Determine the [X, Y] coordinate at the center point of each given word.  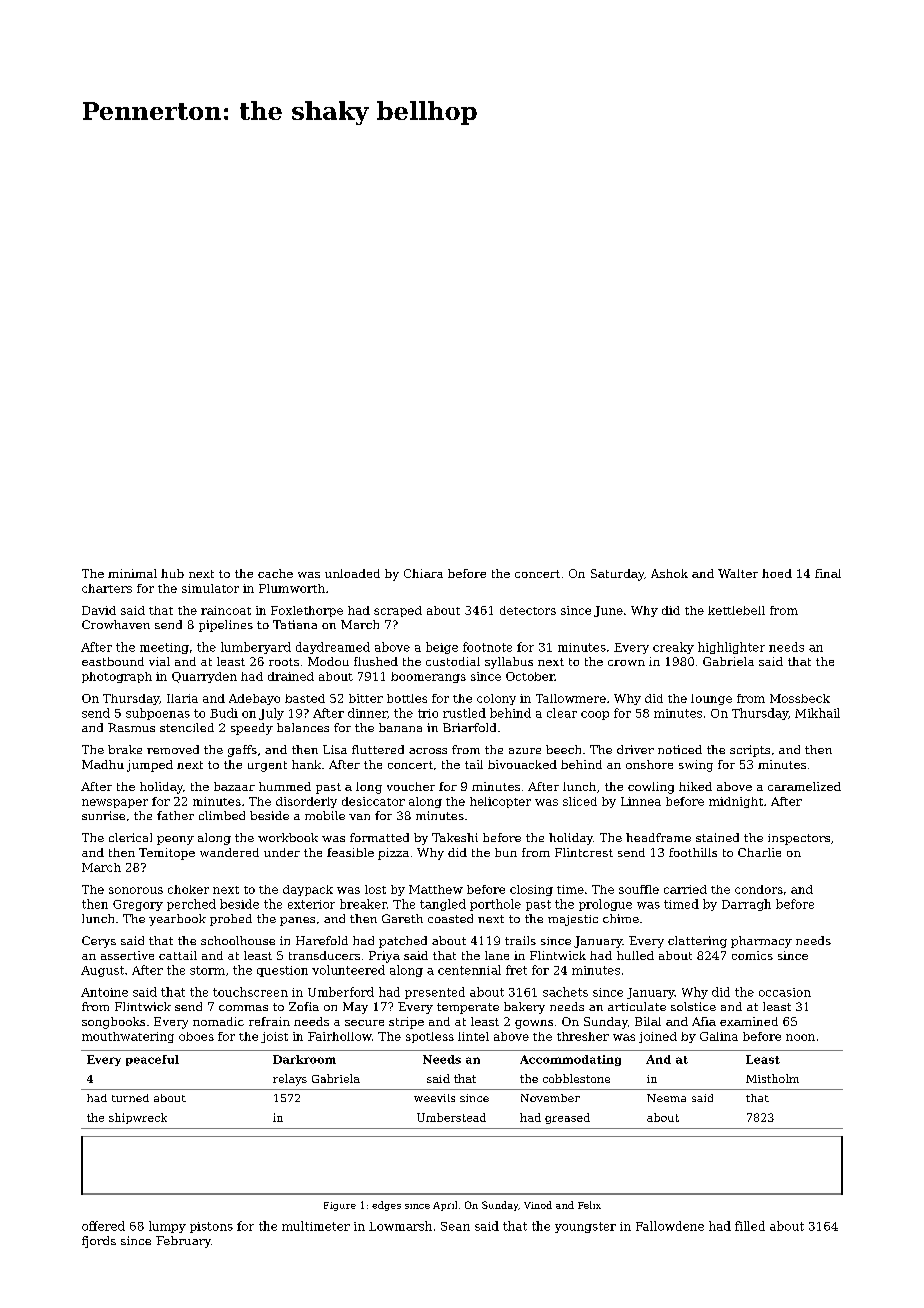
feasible [350, 852]
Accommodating [570, 1060]
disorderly [306, 802]
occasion [785, 992]
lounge [711, 699]
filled [750, 1226]
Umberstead [451, 1117]
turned [130, 1098]
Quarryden [204, 677]
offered [103, 1226]
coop [595, 715]
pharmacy [761, 942]
